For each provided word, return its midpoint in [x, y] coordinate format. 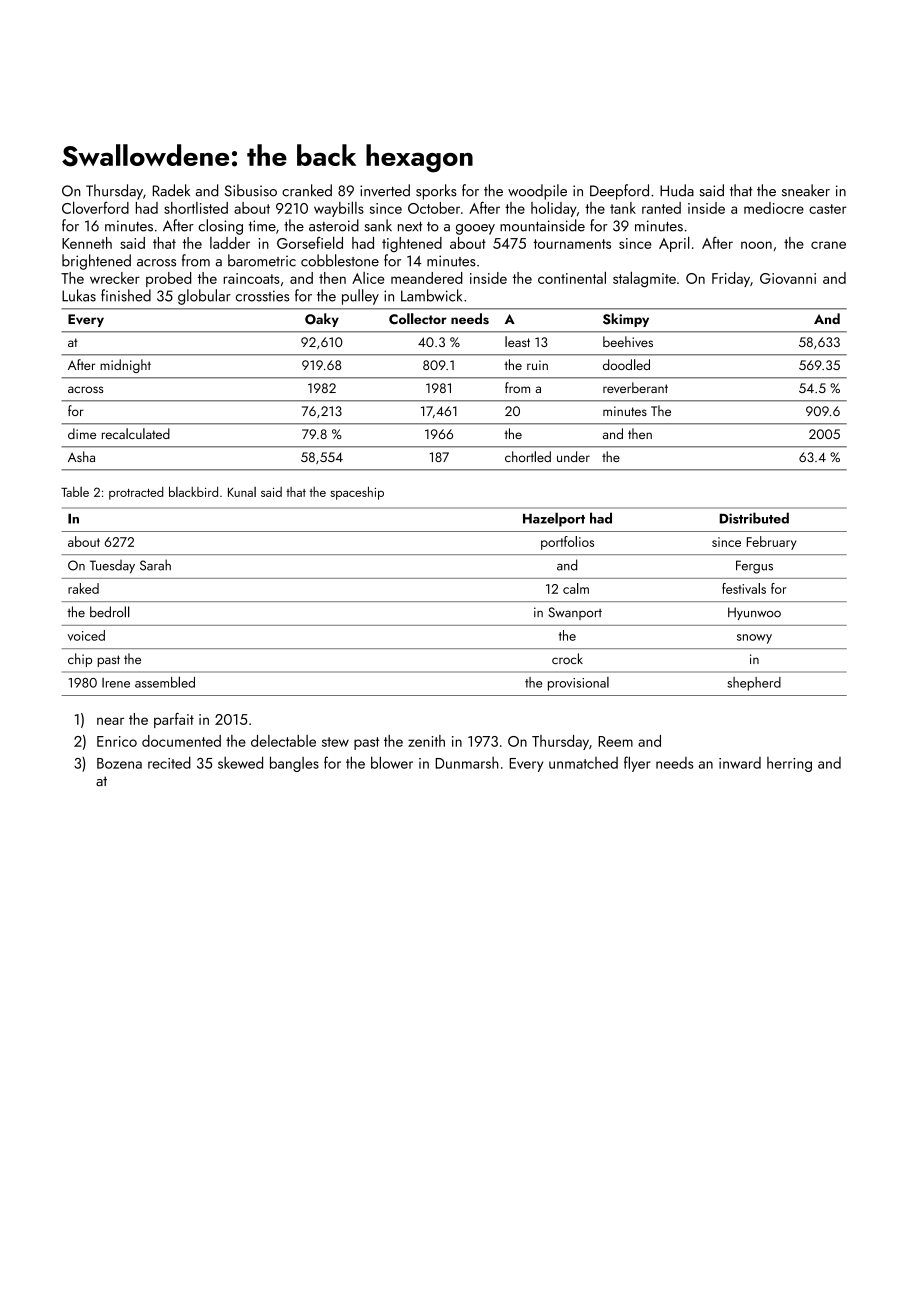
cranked [307, 190]
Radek [171, 190]
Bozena [119, 763]
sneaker [806, 190]
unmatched [583, 763]
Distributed [754, 518]
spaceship [357, 493]
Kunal [242, 492]
